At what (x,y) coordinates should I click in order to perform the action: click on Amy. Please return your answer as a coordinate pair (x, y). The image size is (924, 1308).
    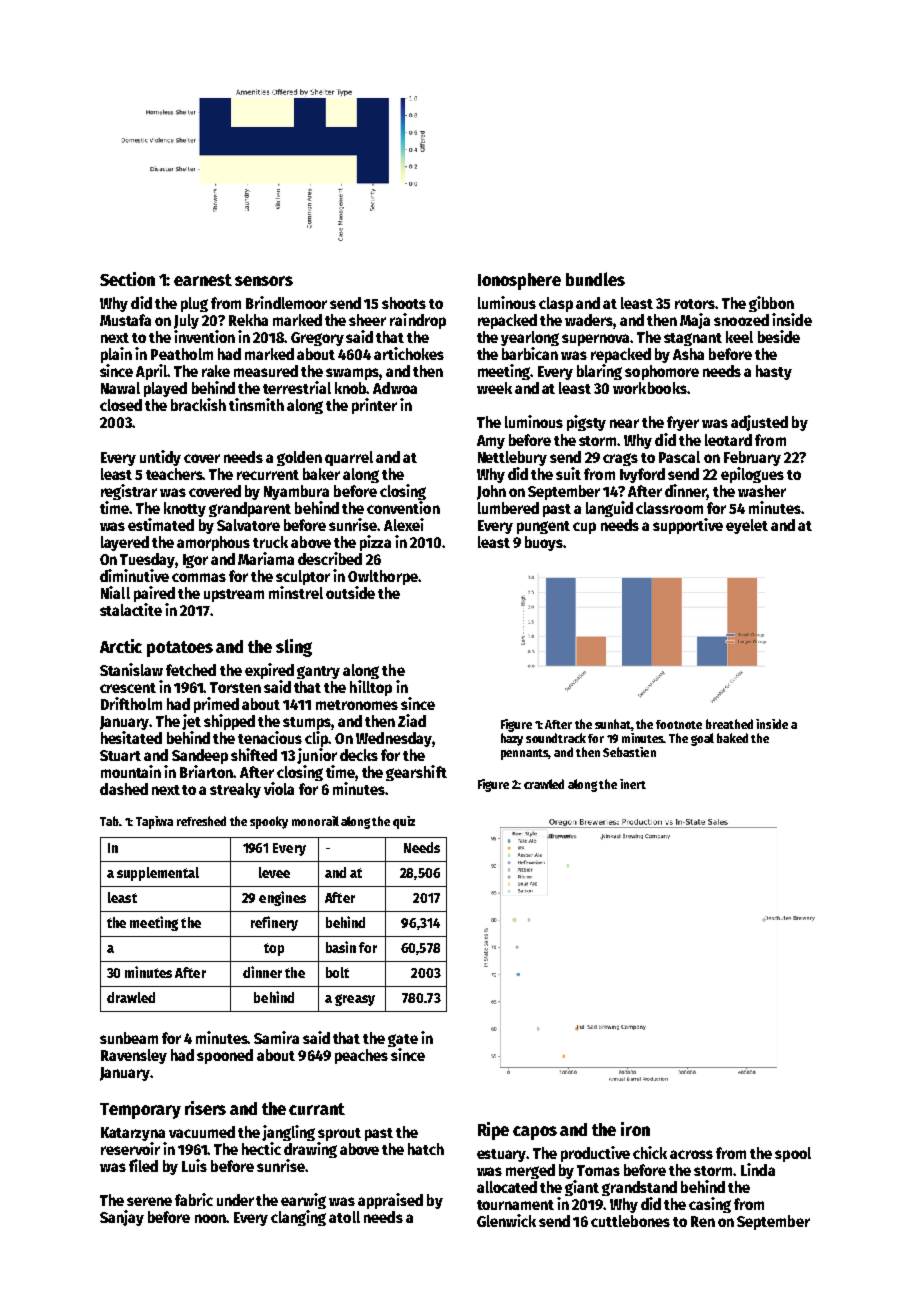
    Looking at the image, I should click on (491, 442).
